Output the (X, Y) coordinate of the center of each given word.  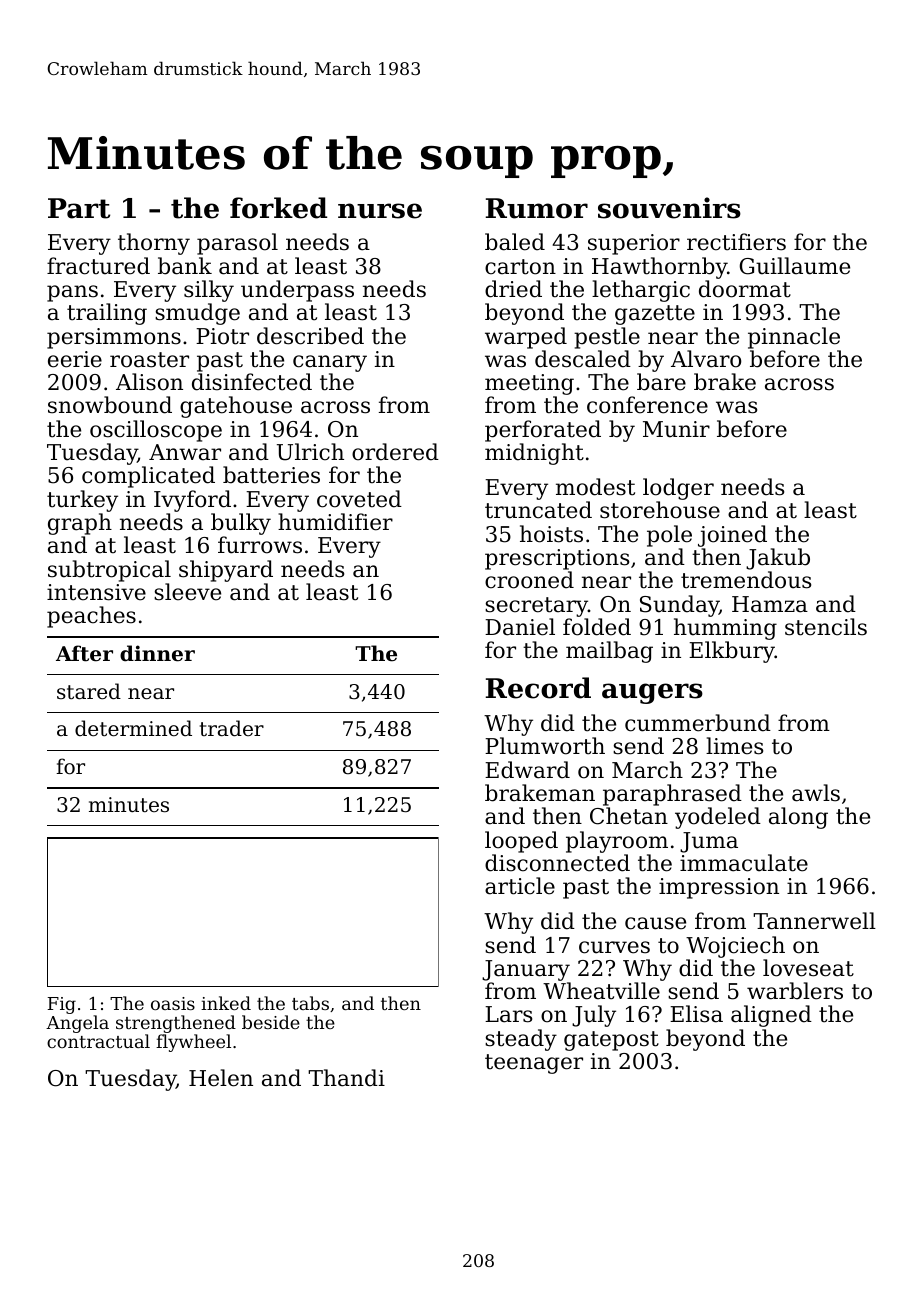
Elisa (696, 1014)
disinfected (252, 382)
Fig (62, 1005)
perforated (543, 431)
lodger (678, 489)
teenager (534, 1064)
